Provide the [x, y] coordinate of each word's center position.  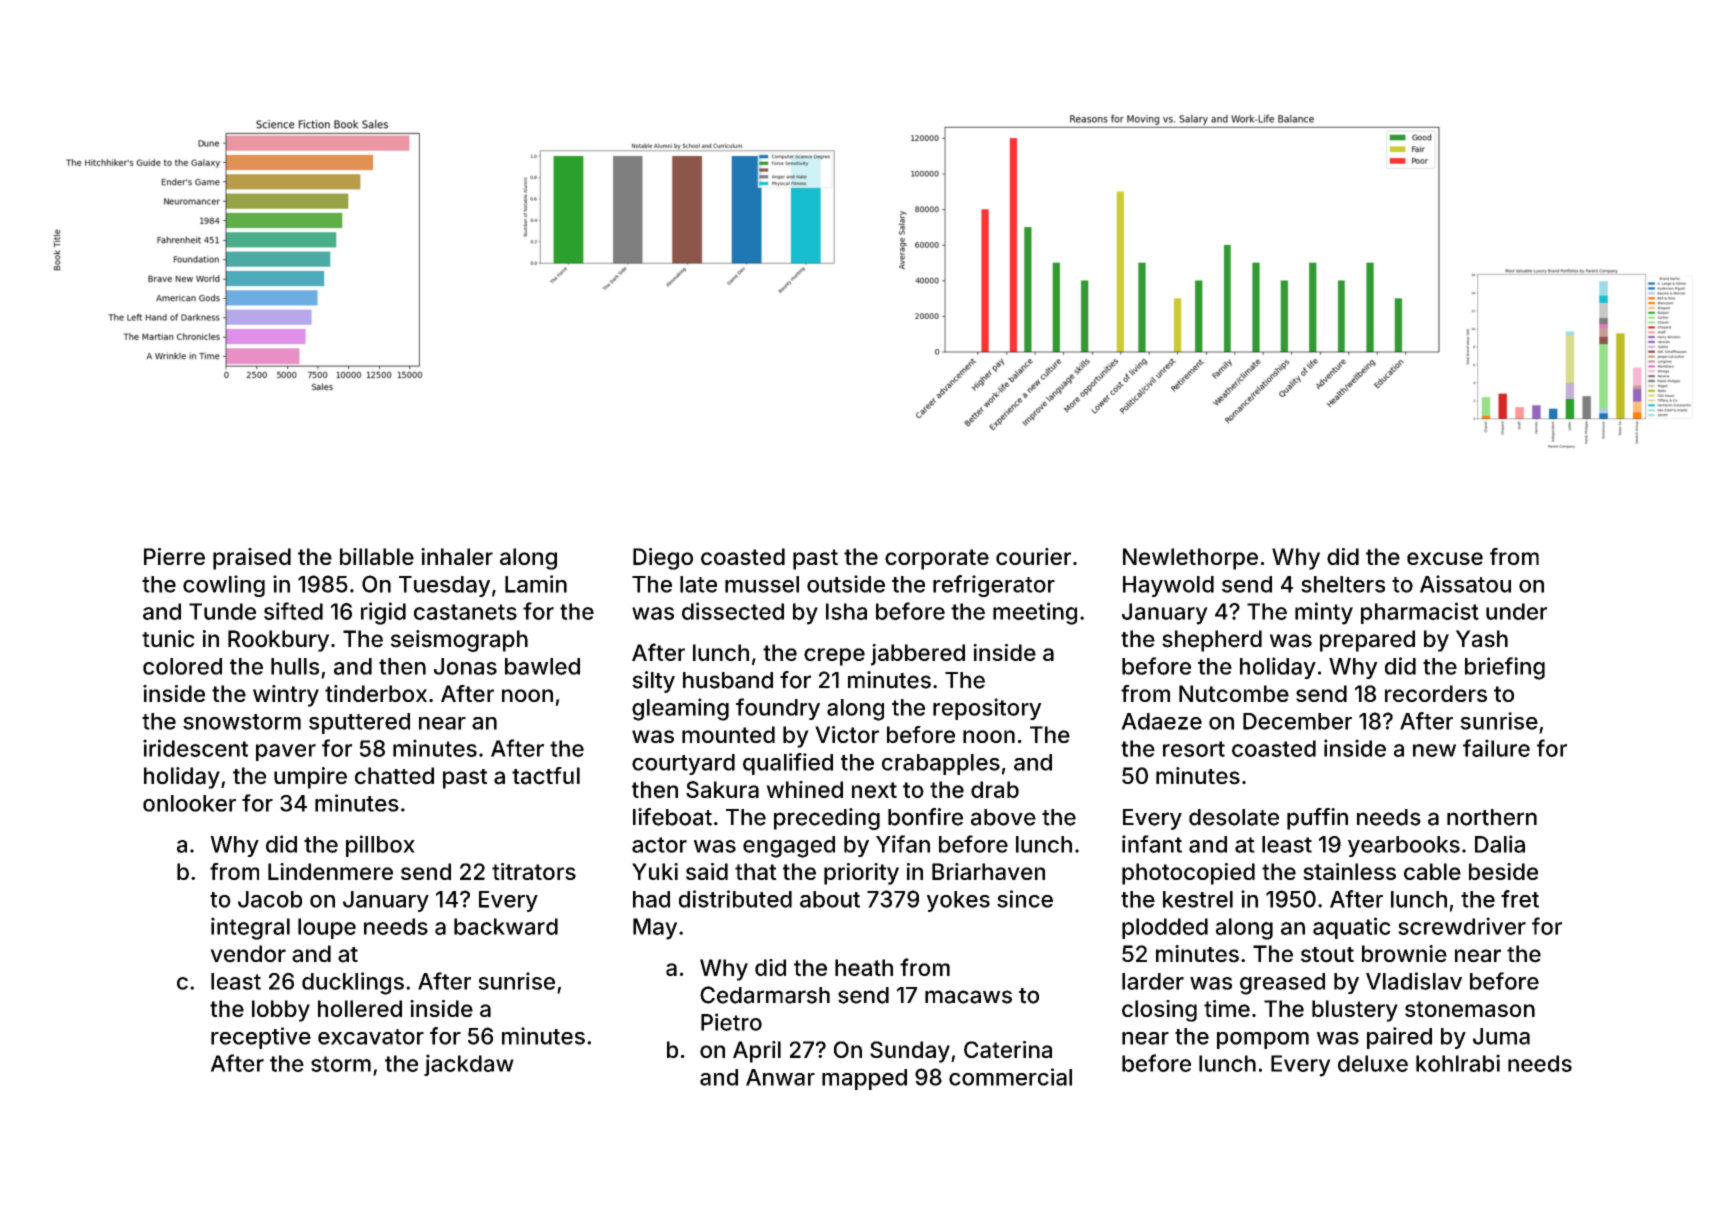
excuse [1445, 558]
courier [1033, 556]
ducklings [353, 983]
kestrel [1198, 899]
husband [728, 680]
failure [1496, 748]
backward [506, 926]
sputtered [359, 723]
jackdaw [469, 1065]
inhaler [457, 556]
